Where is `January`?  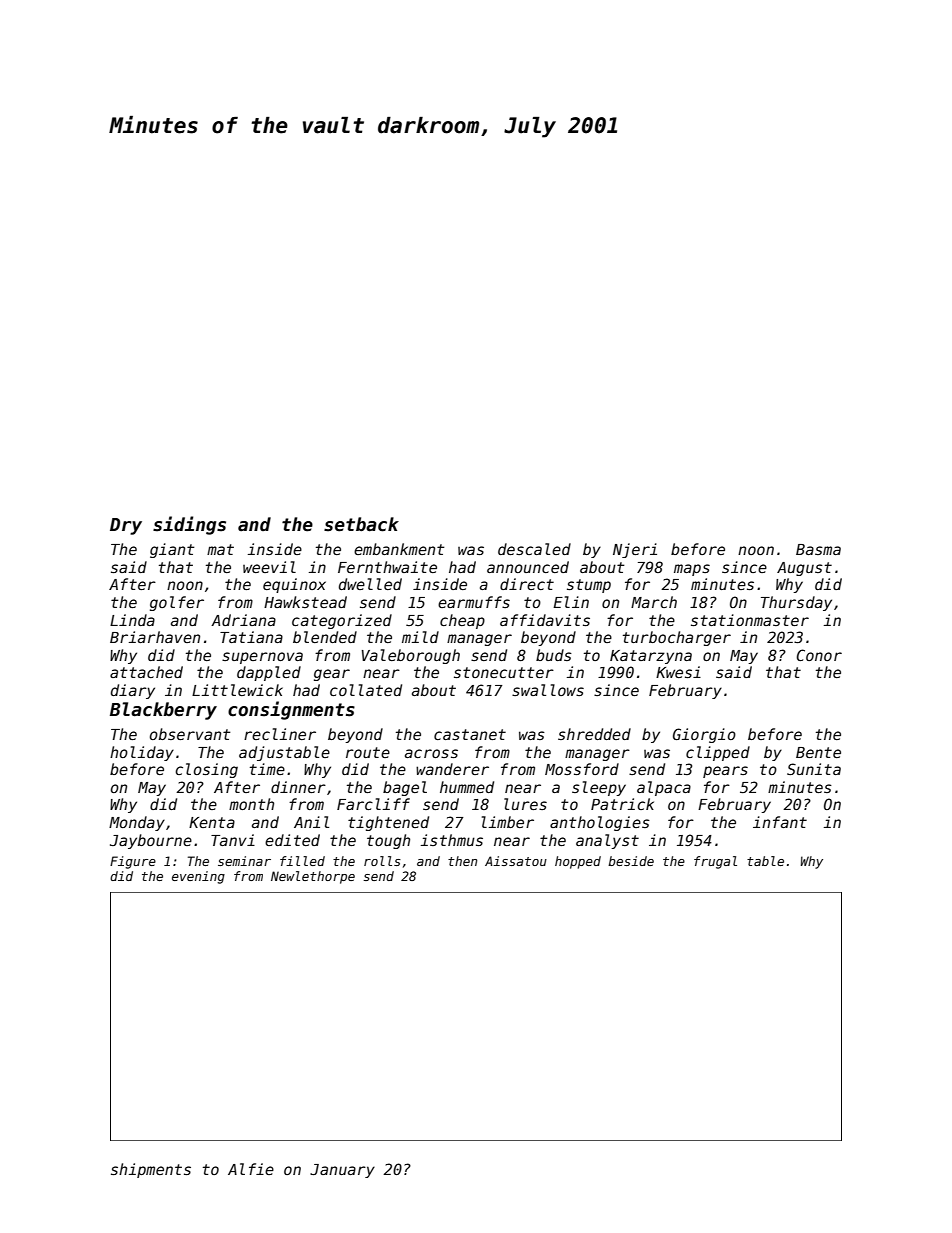
January is located at coordinates (342, 1171).
